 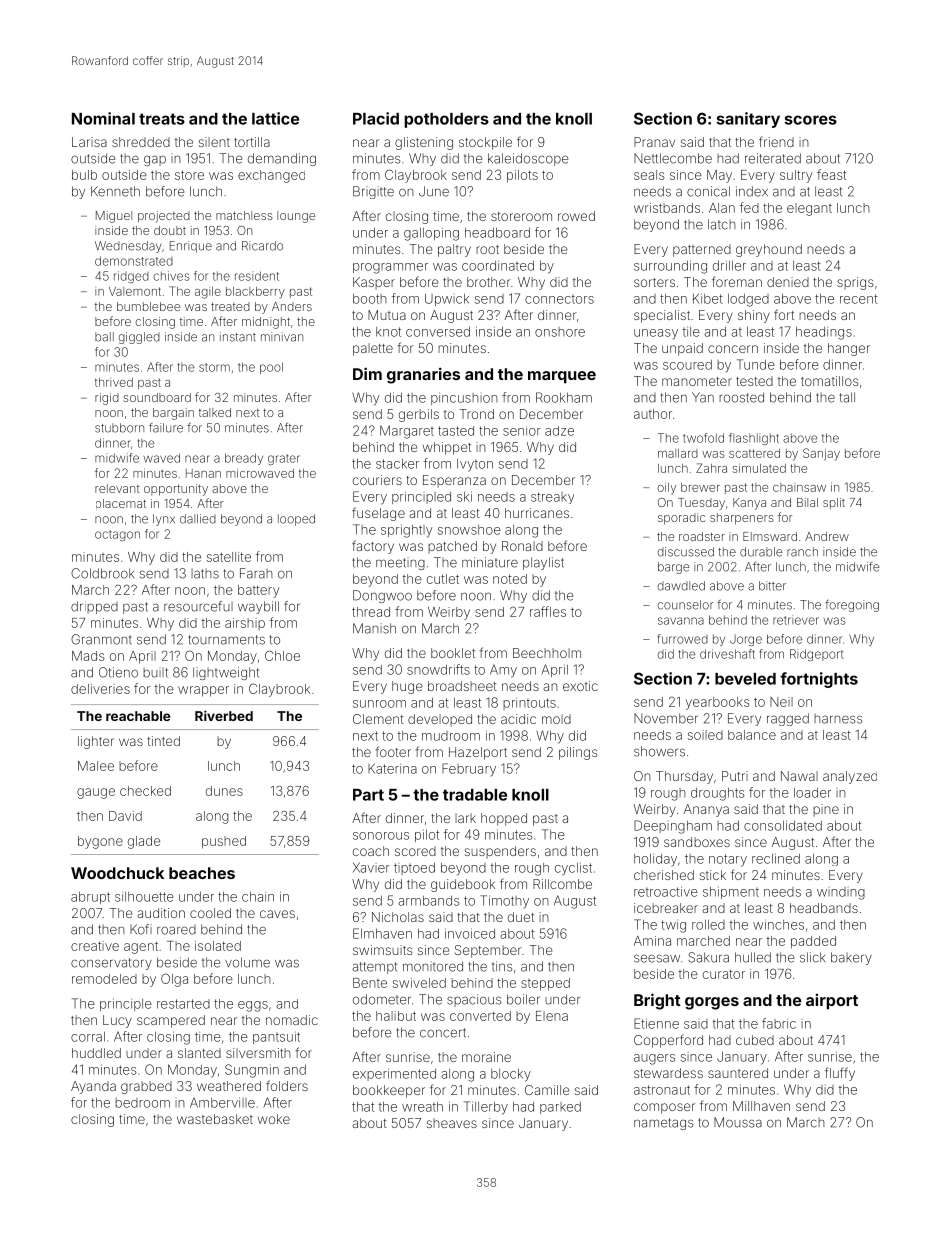 I want to click on scored, so click(x=415, y=851).
